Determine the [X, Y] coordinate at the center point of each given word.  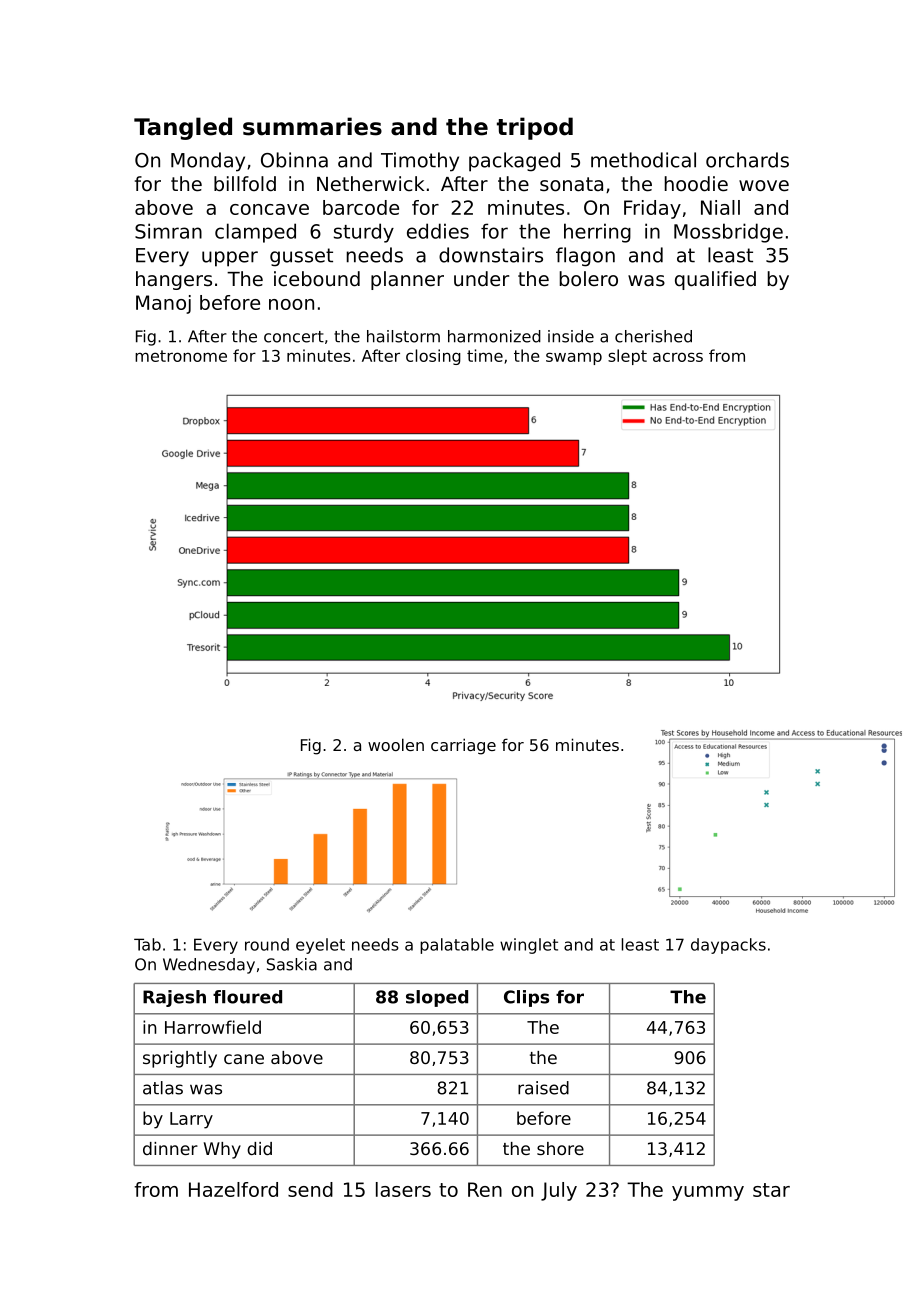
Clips [526, 998]
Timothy [420, 162]
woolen [396, 744]
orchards [747, 160]
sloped [437, 998]
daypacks [728, 946]
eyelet [320, 946]
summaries [312, 126]
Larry [191, 1120]
